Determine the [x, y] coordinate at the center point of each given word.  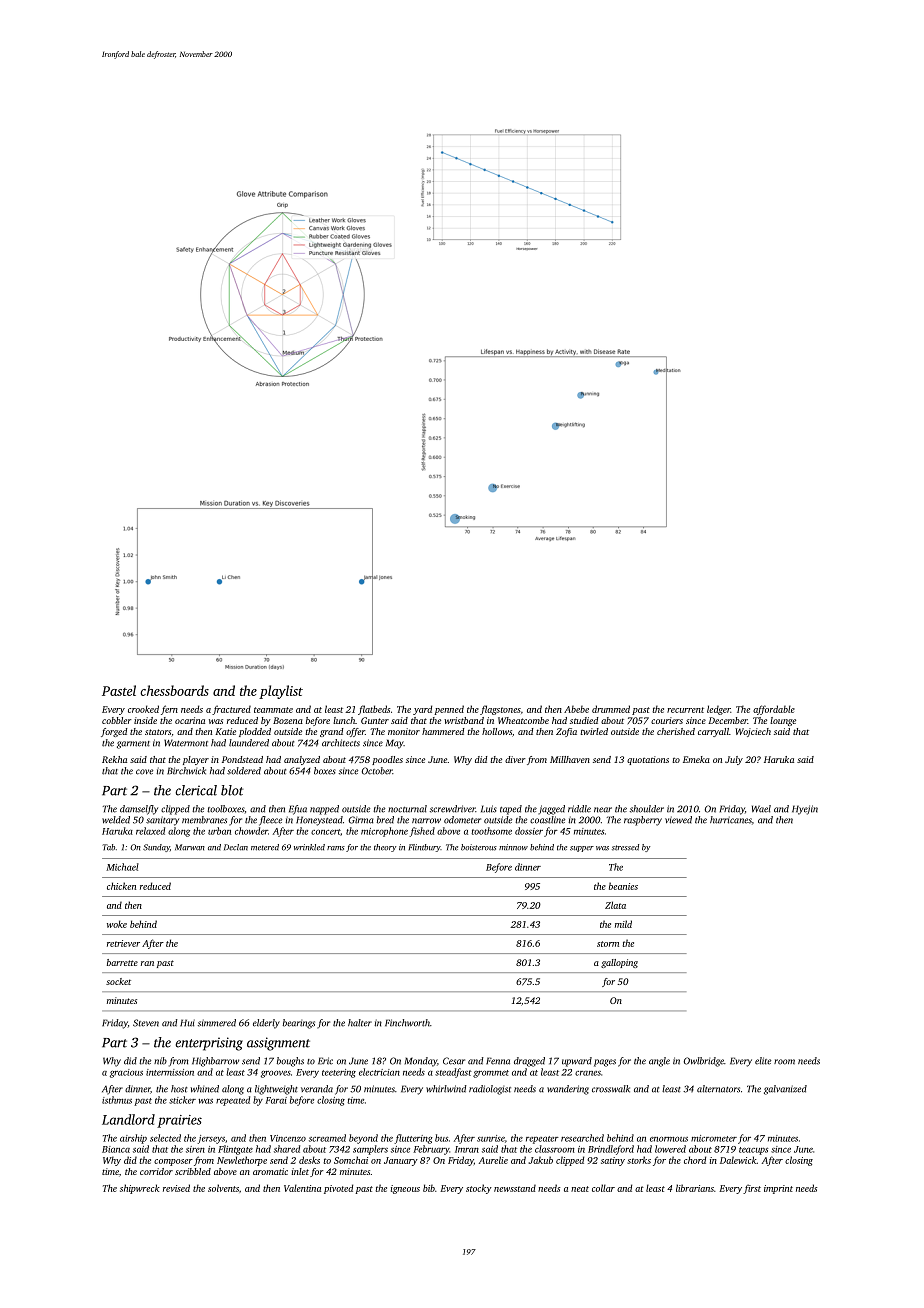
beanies [623, 886]
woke [117, 924]
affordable [774, 710]
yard [422, 710]
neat [580, 1189]
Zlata [615, 905]
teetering [339, 1073]
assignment [278, 1044]
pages [605, 1063]
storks [639, 1160]
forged [114, 732]
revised [176, 1188]
